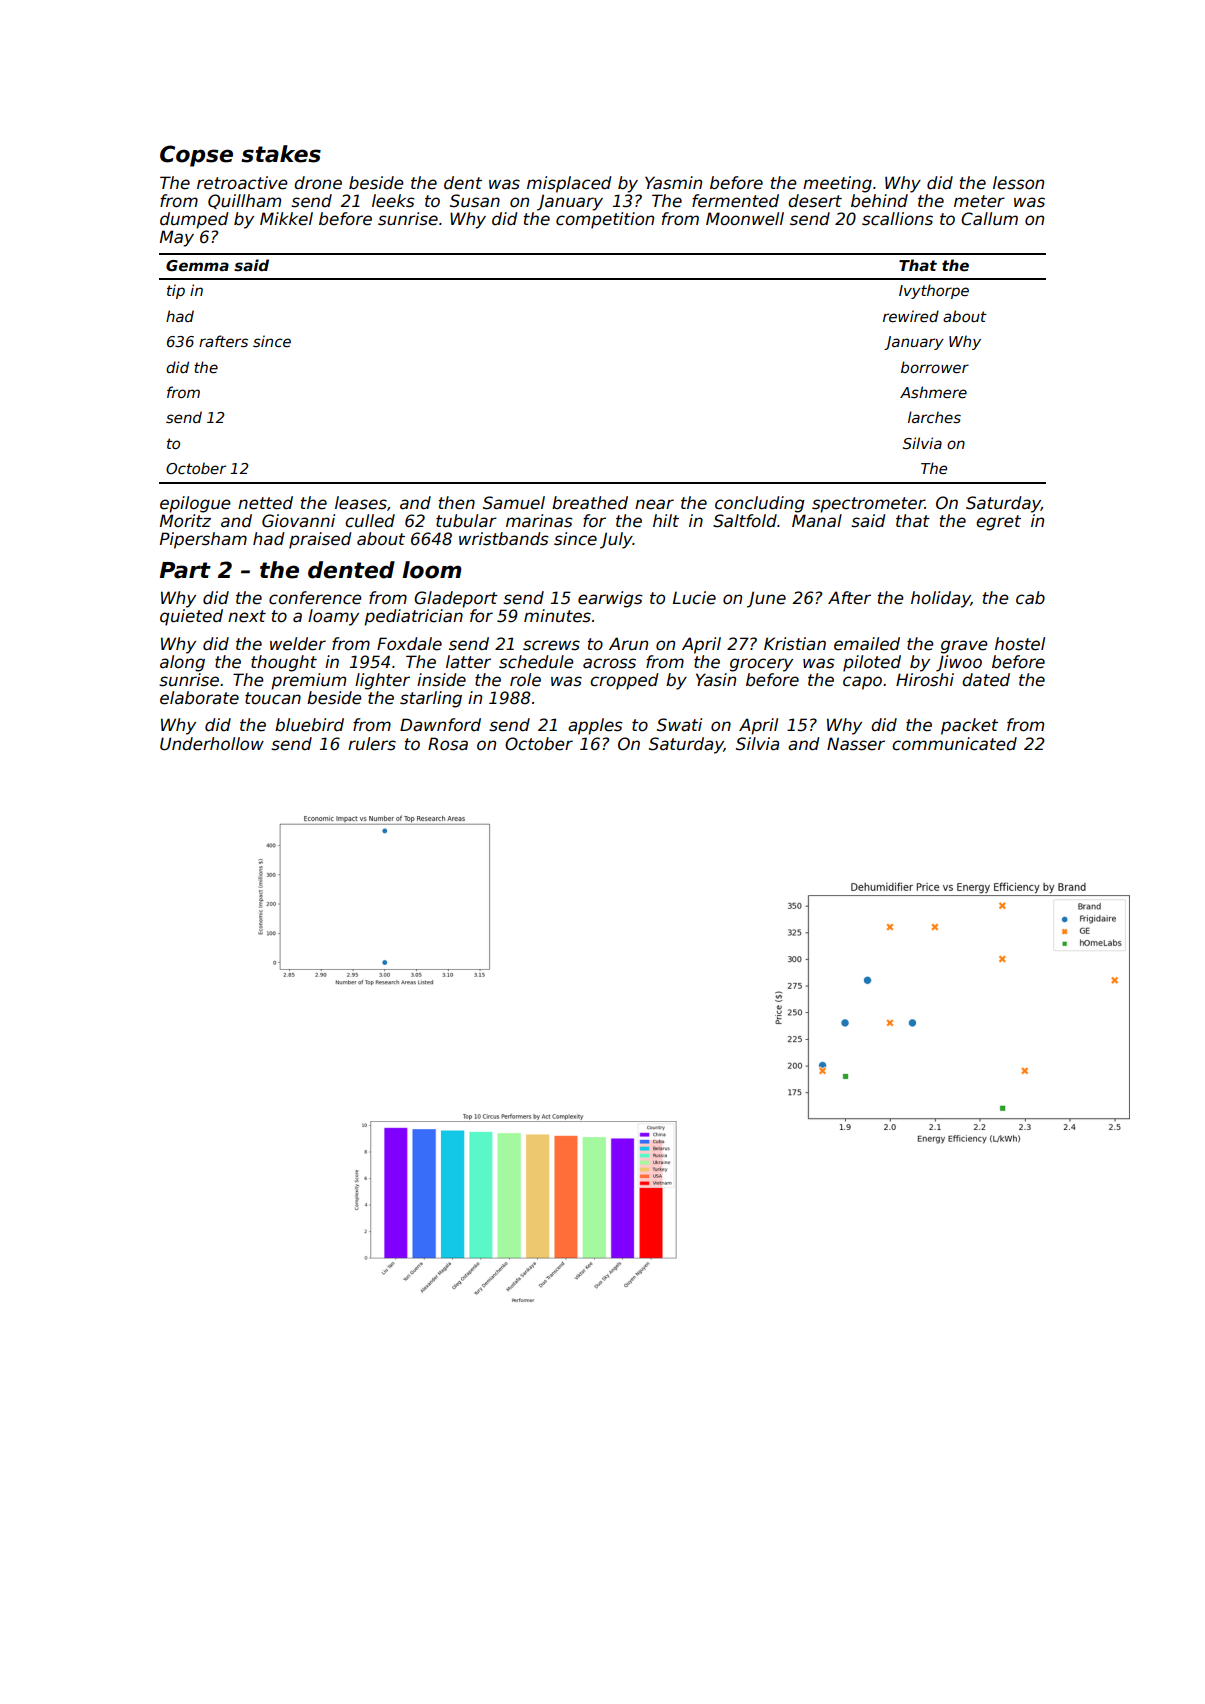  I want to click on lighter, so click(382, 681).
